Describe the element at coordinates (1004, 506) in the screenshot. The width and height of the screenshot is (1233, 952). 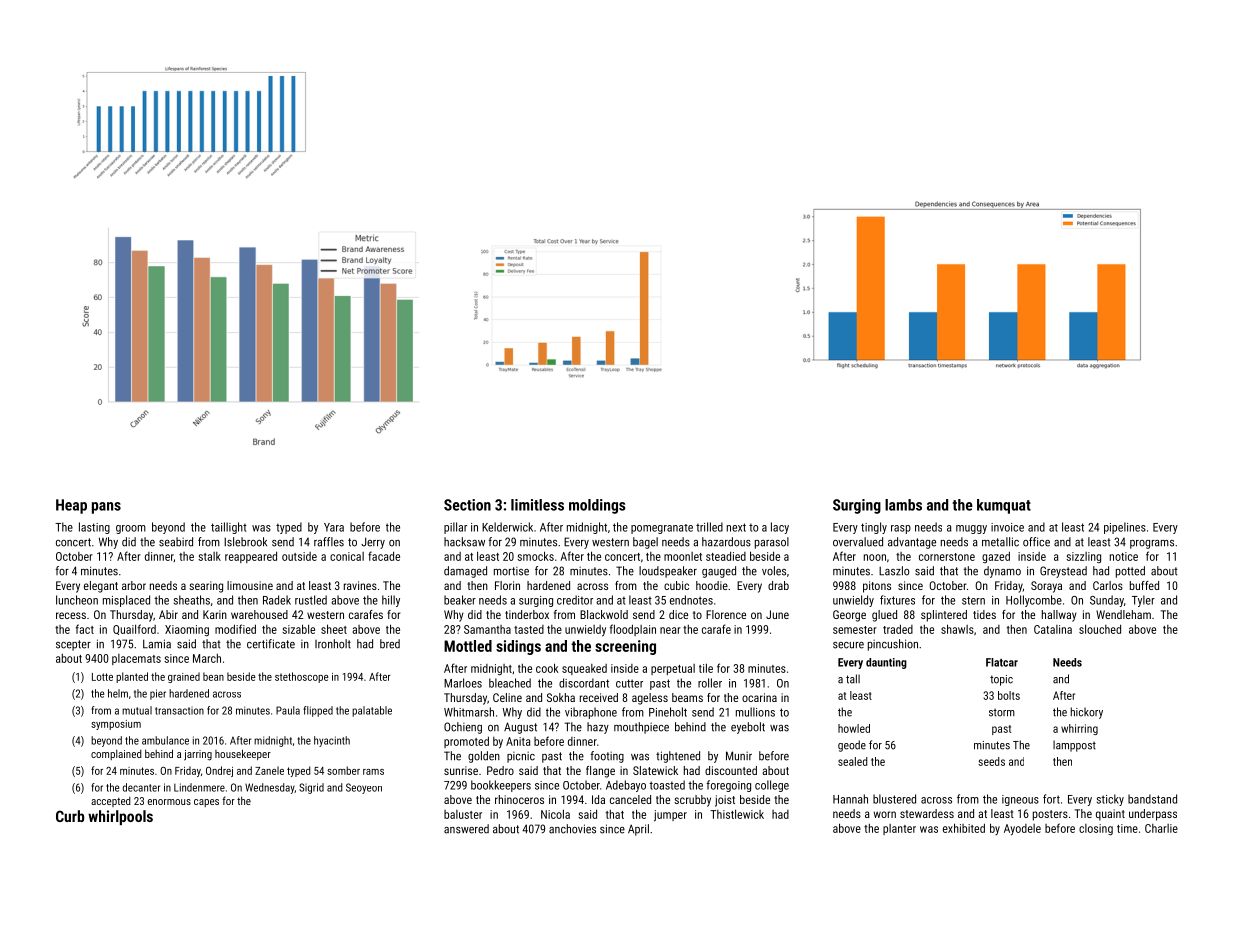
I see `kumquat` at that location.
